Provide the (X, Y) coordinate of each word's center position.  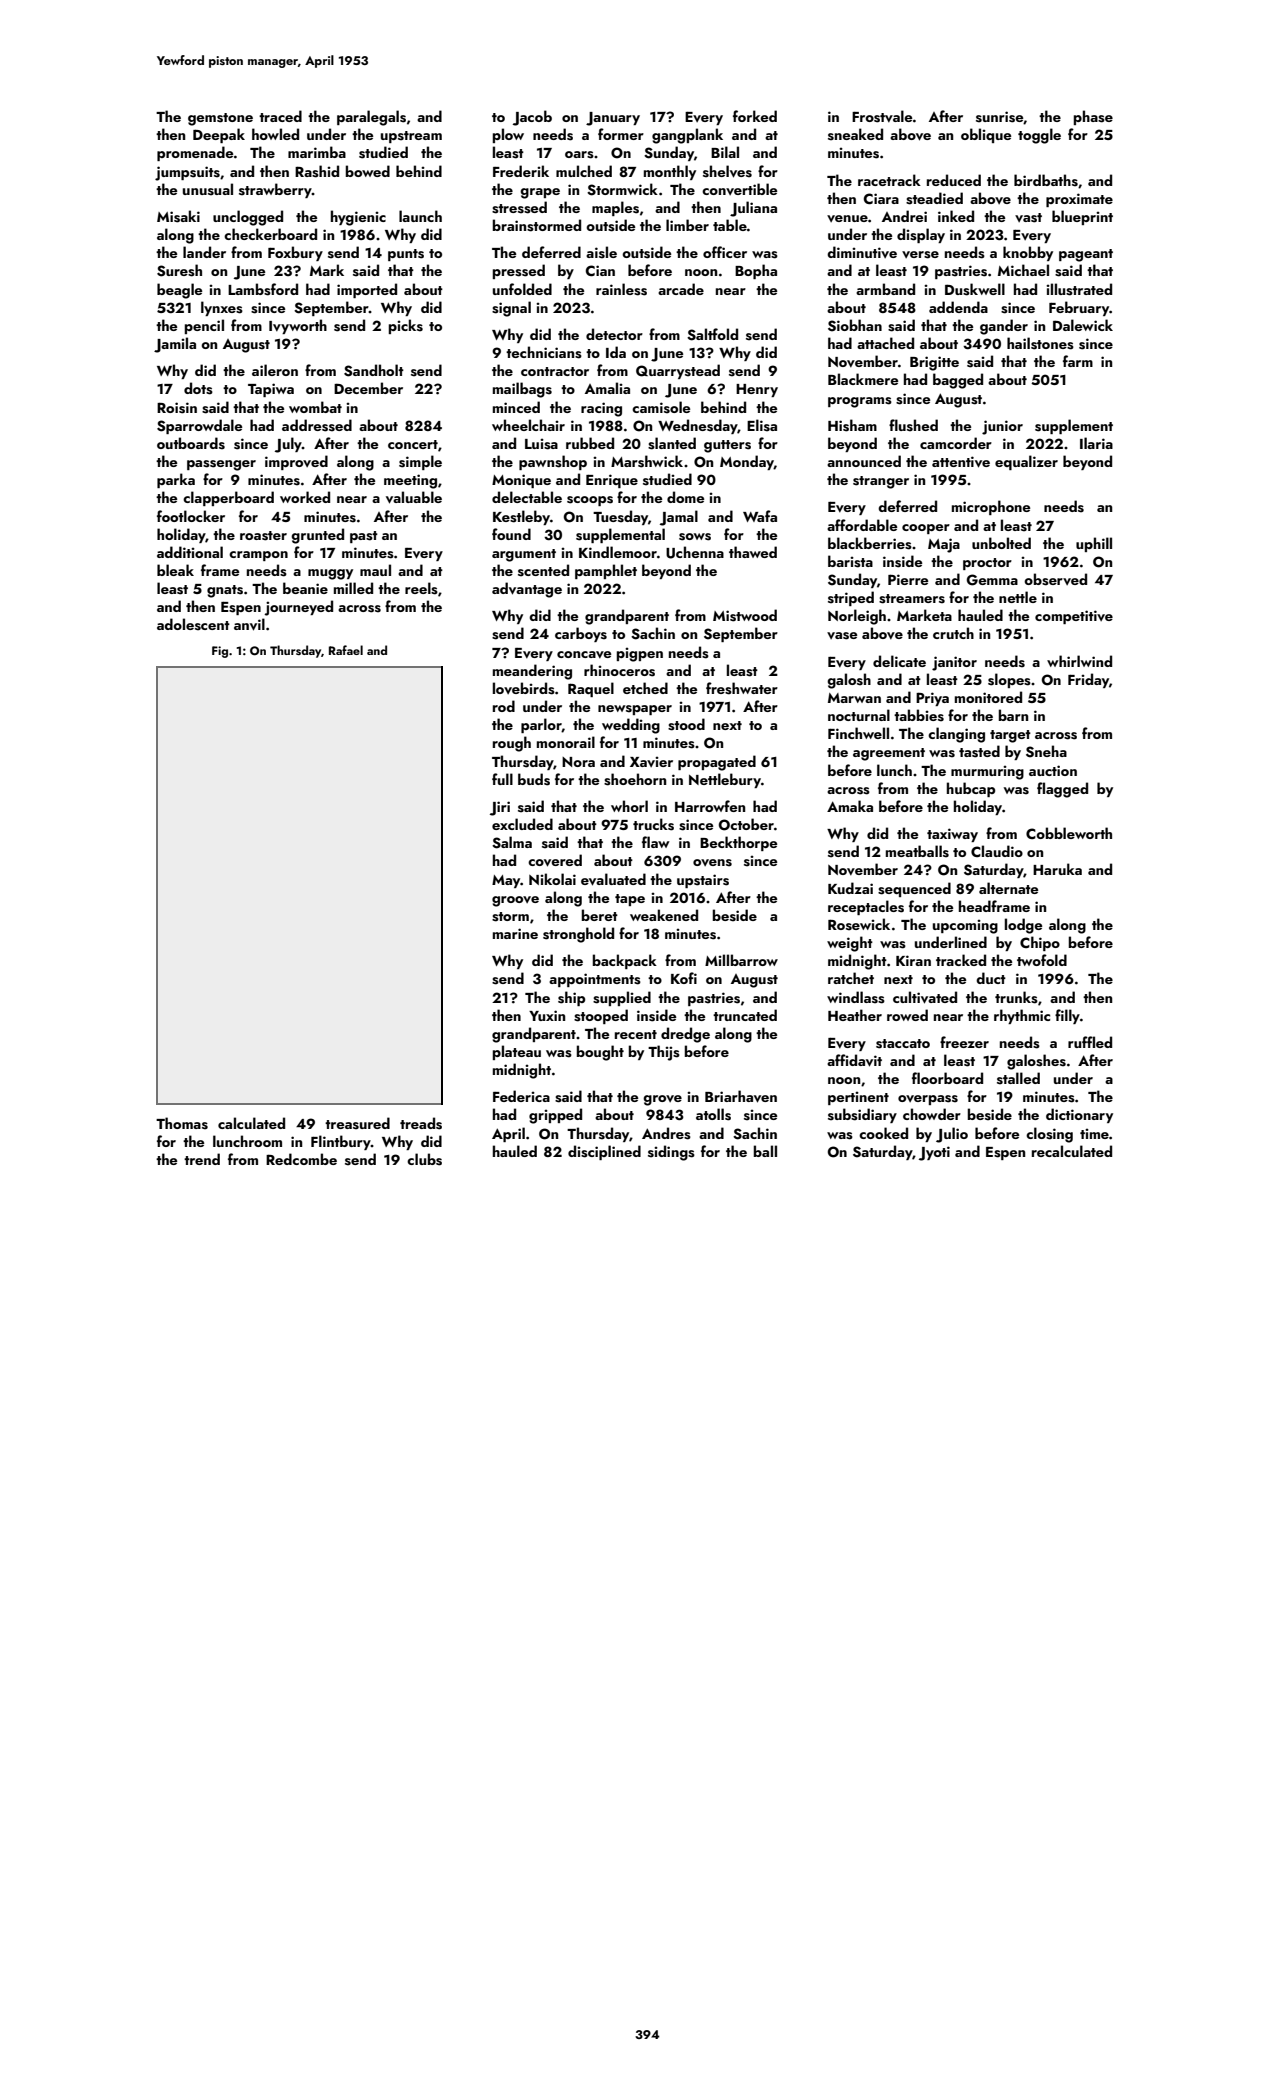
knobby (1028, 253)
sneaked (855, 134)
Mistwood (745, 615)
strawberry (275, 190)
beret (600, 915)
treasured (357, 1123)
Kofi (684, 978)
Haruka (1057, 869)
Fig (220, 652)
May (506, 881)
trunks (1016, 997)
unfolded (522, 289)
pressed (519, 271)
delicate (899, 661)
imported (367, 290)
